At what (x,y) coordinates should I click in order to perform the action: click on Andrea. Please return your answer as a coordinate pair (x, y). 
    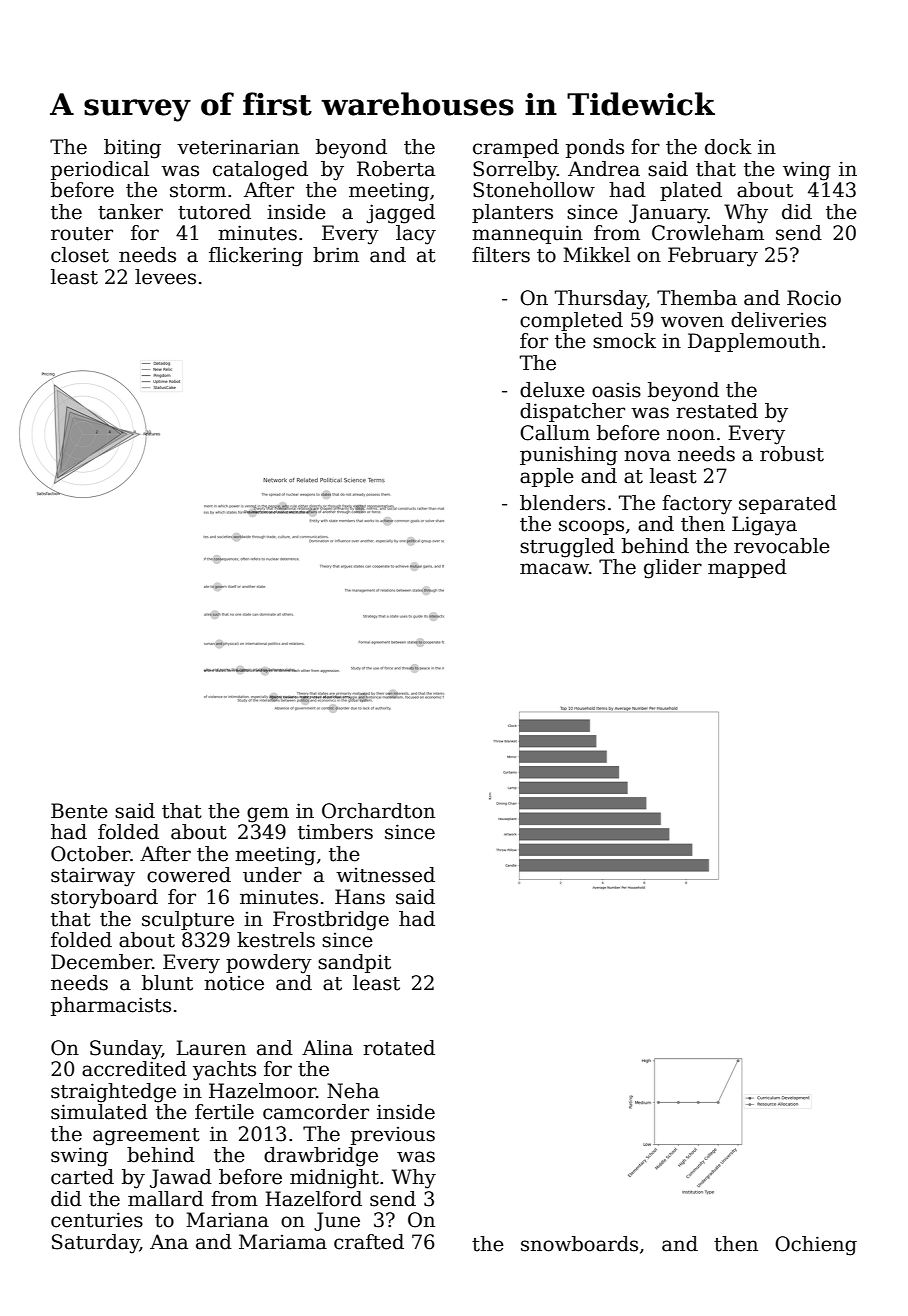
    Looking at the image, I should click on (604, 169).
